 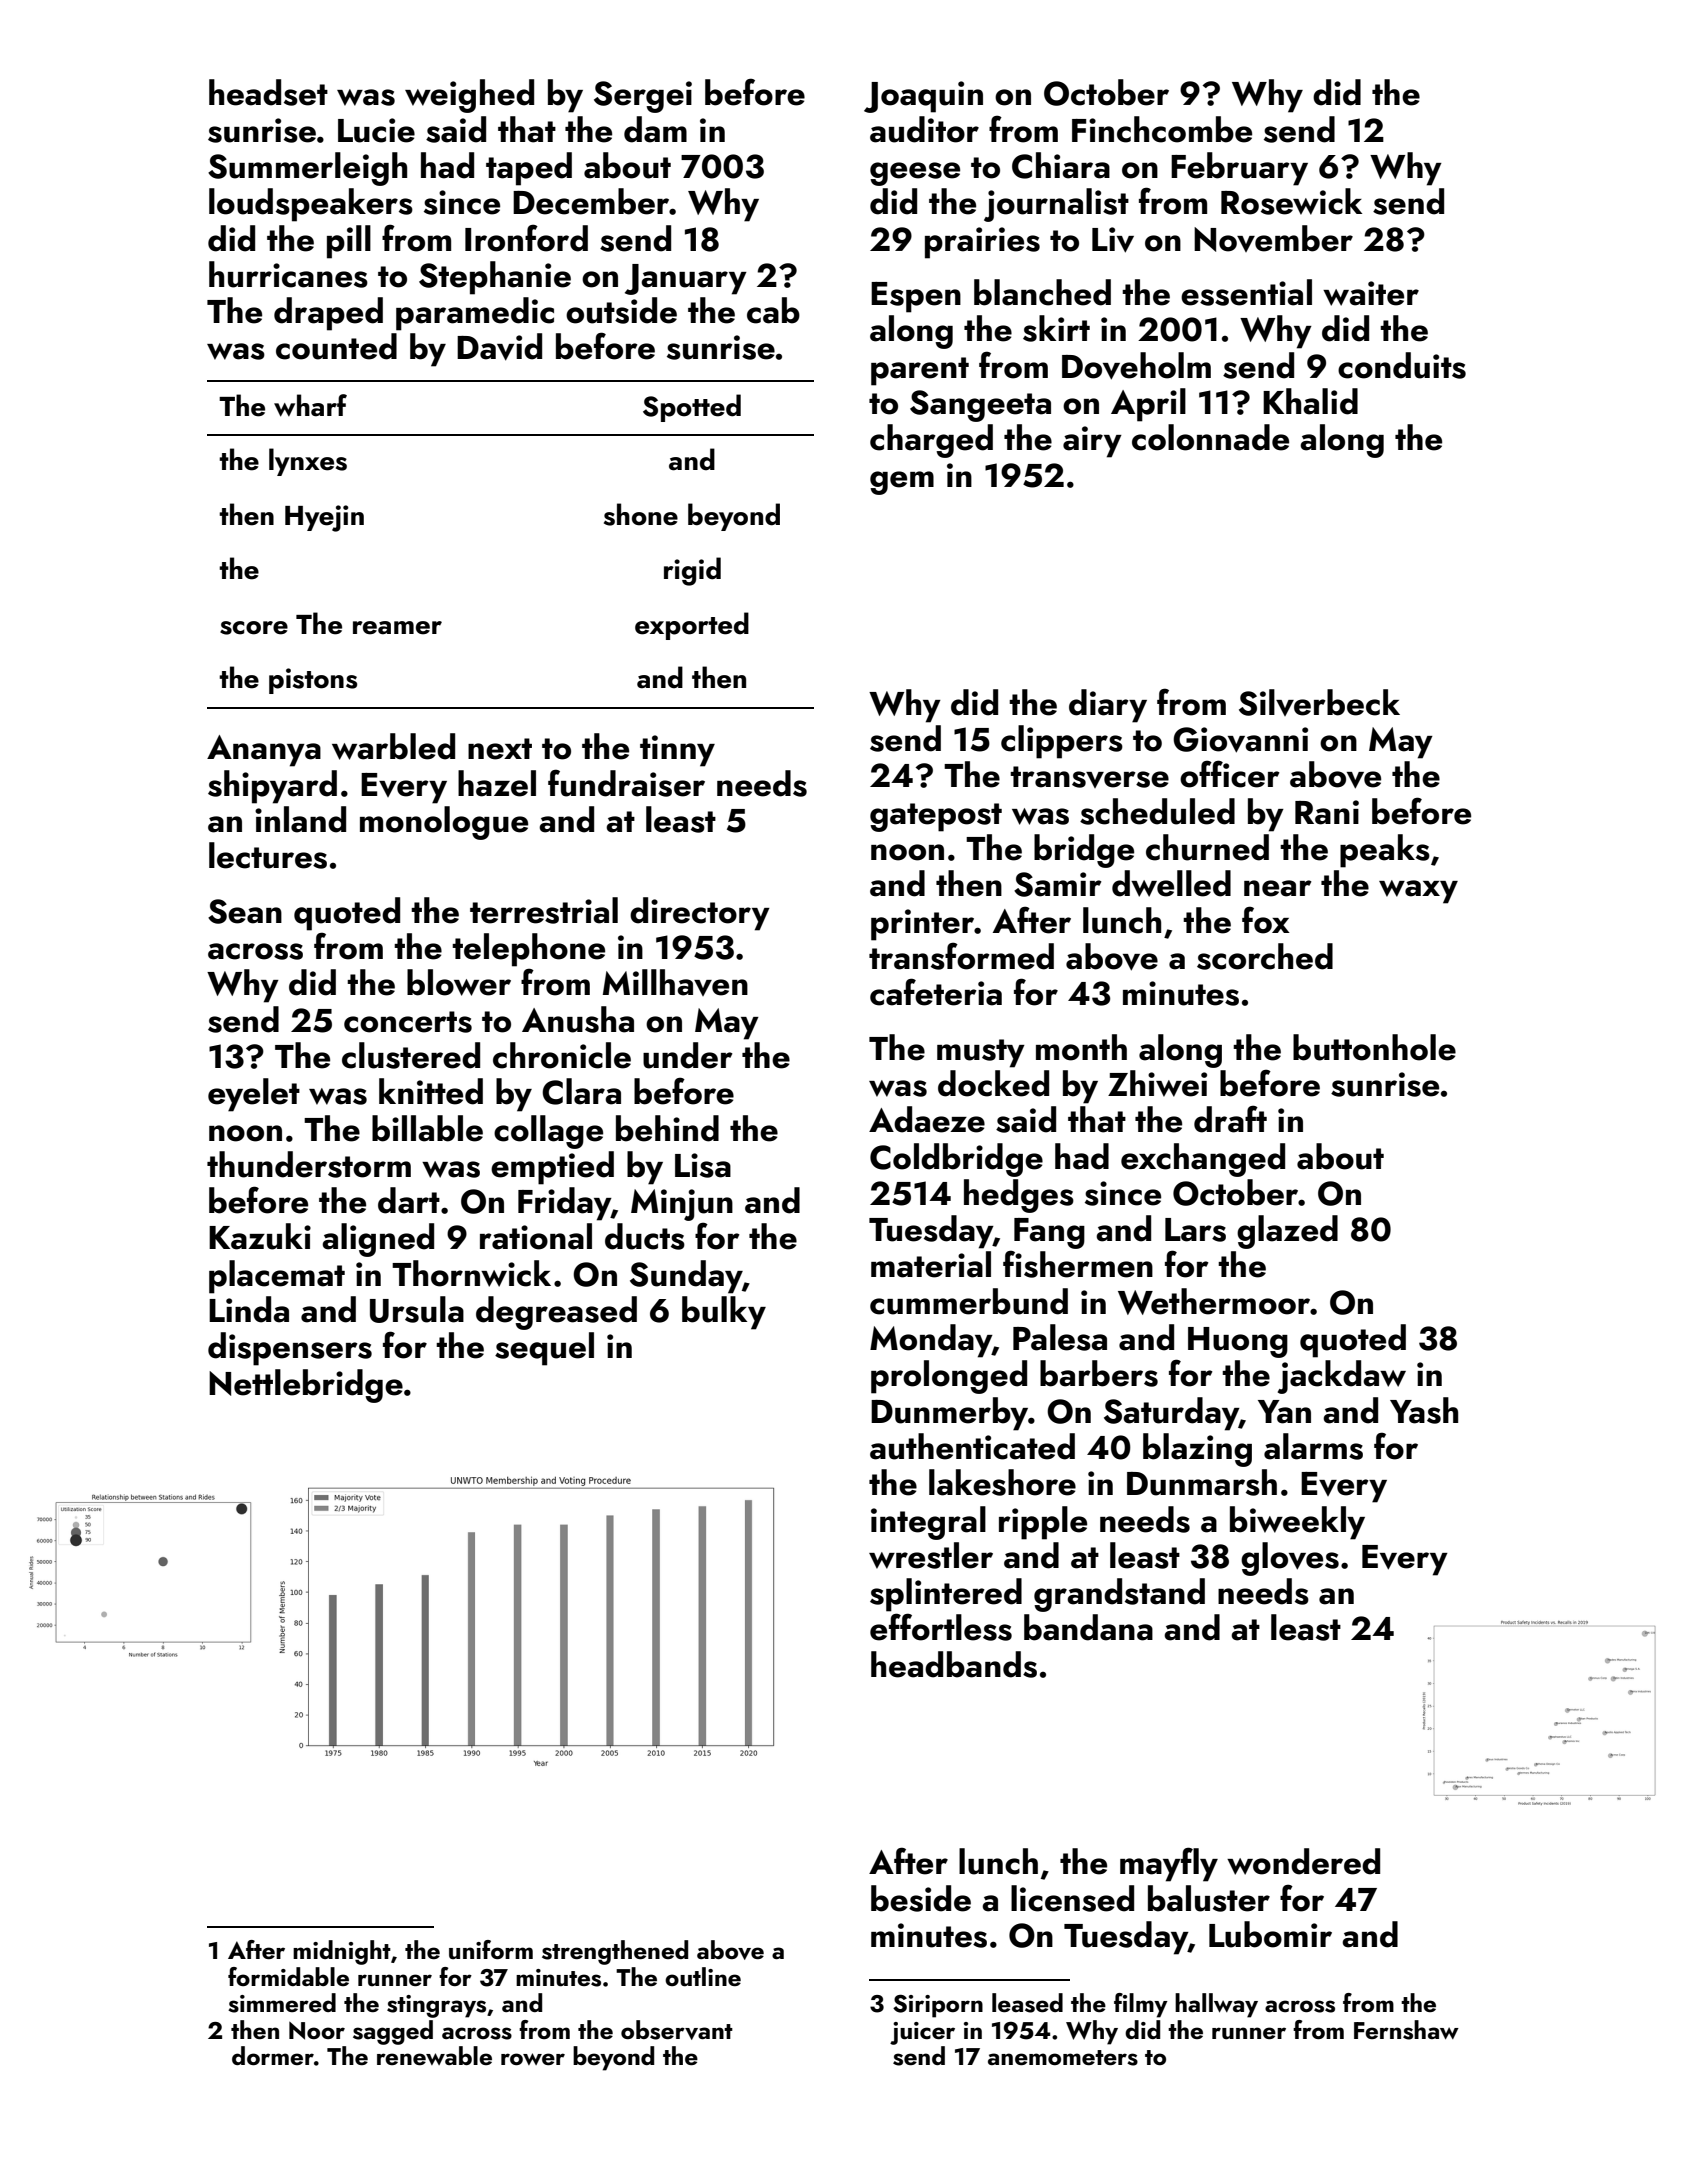 I want to click on Silverbeck, so click(x=1319, y=702).
